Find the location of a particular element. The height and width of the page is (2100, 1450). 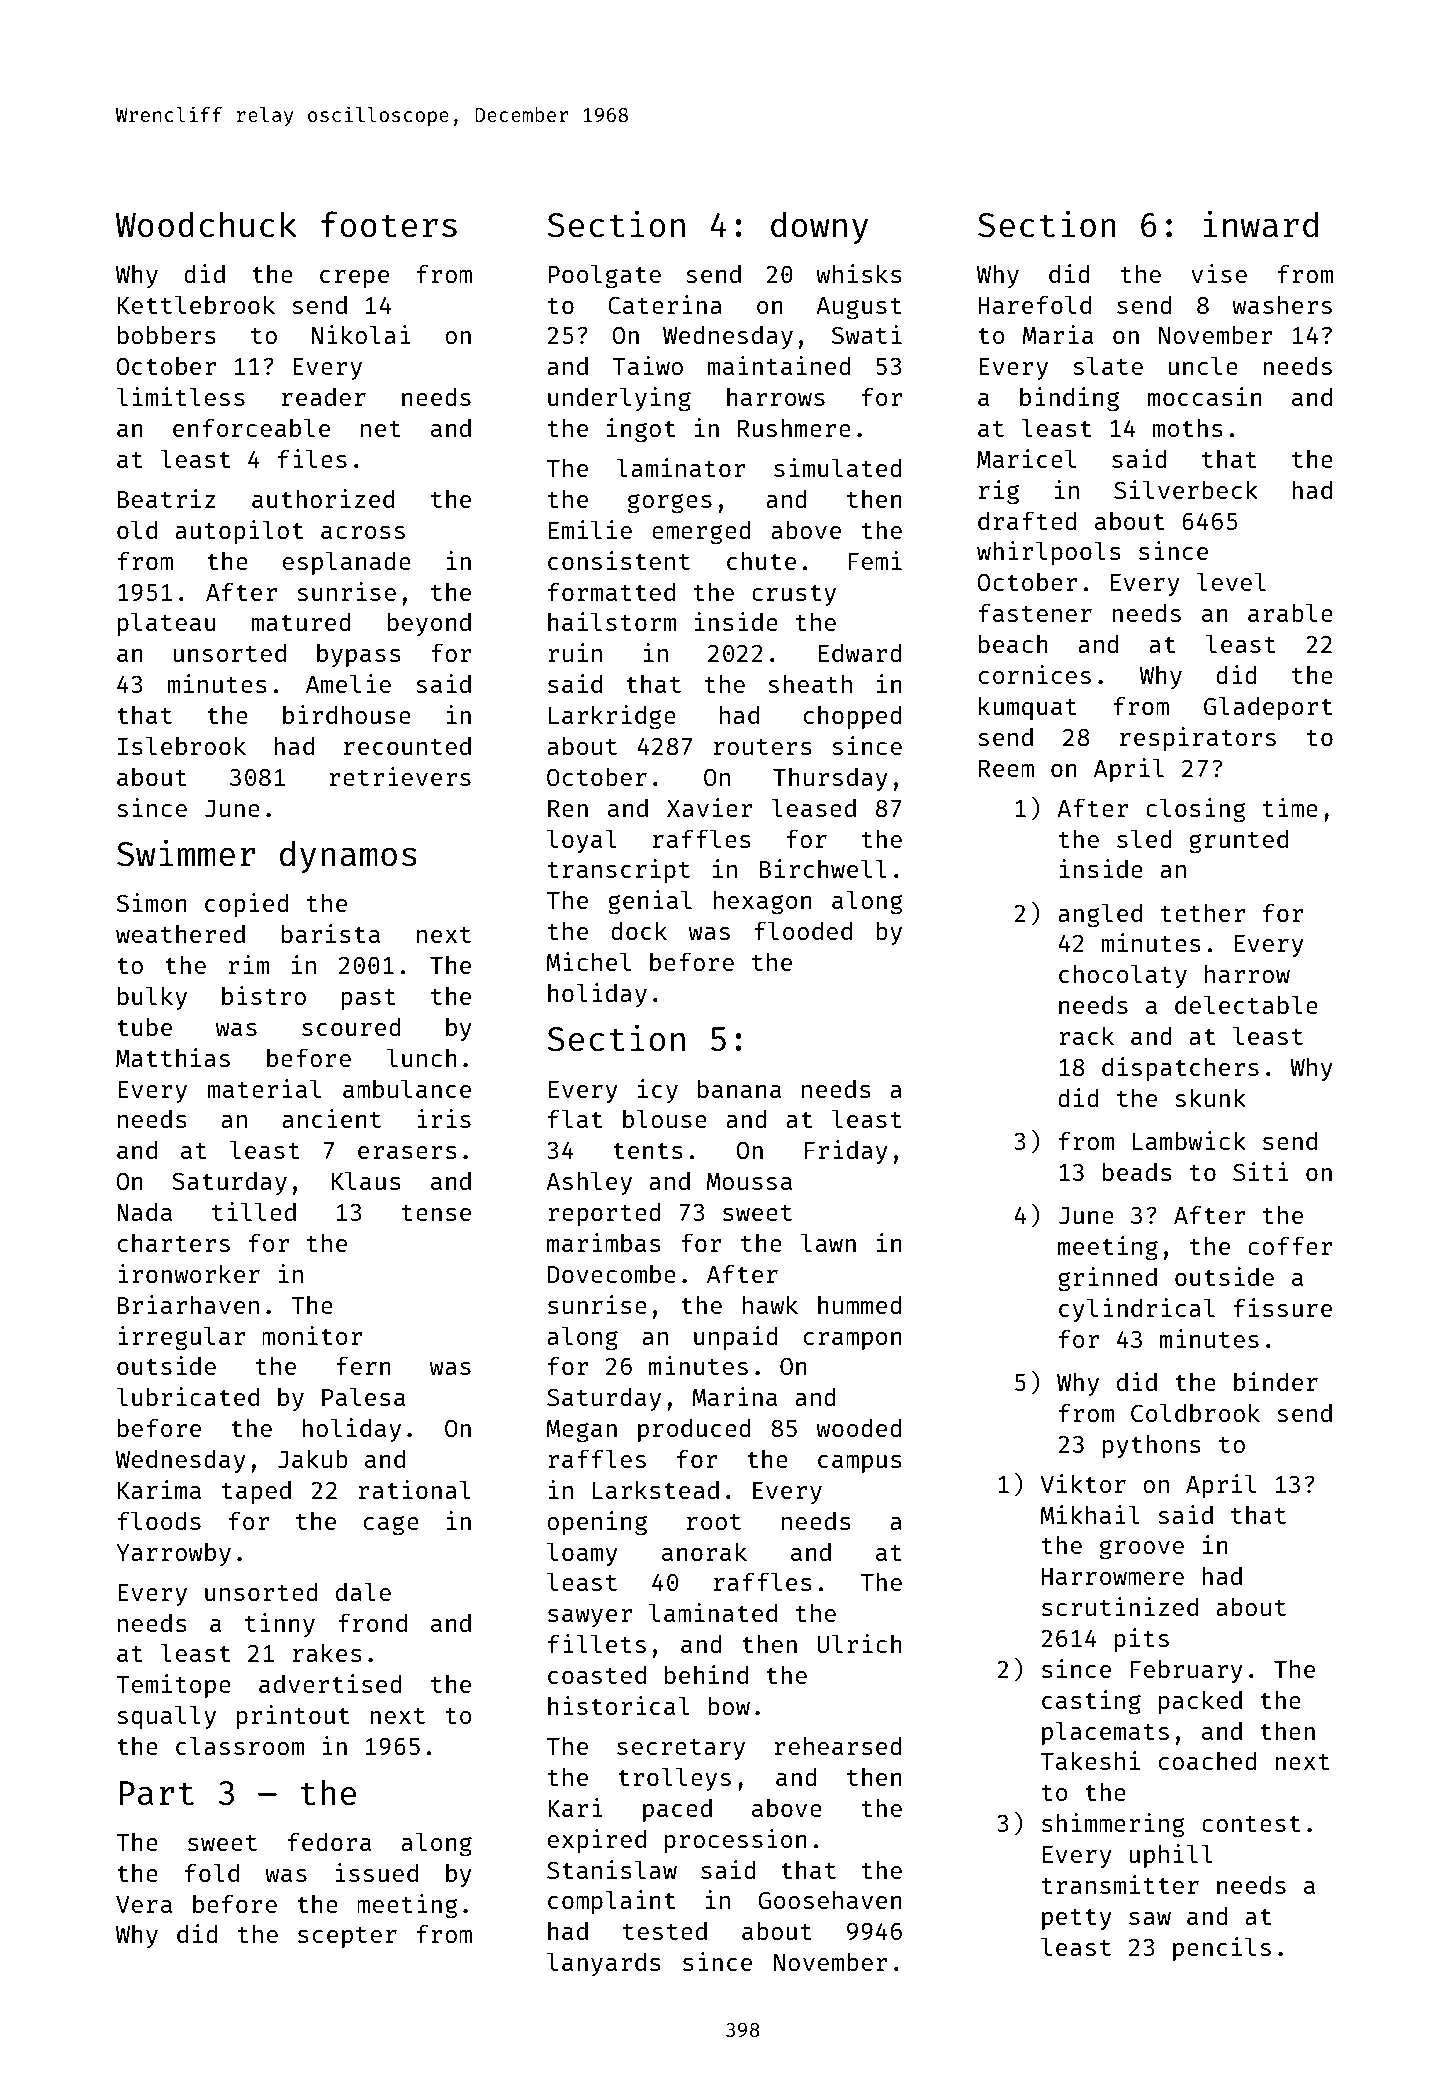

February is located at coordinates (1186, 1671).
